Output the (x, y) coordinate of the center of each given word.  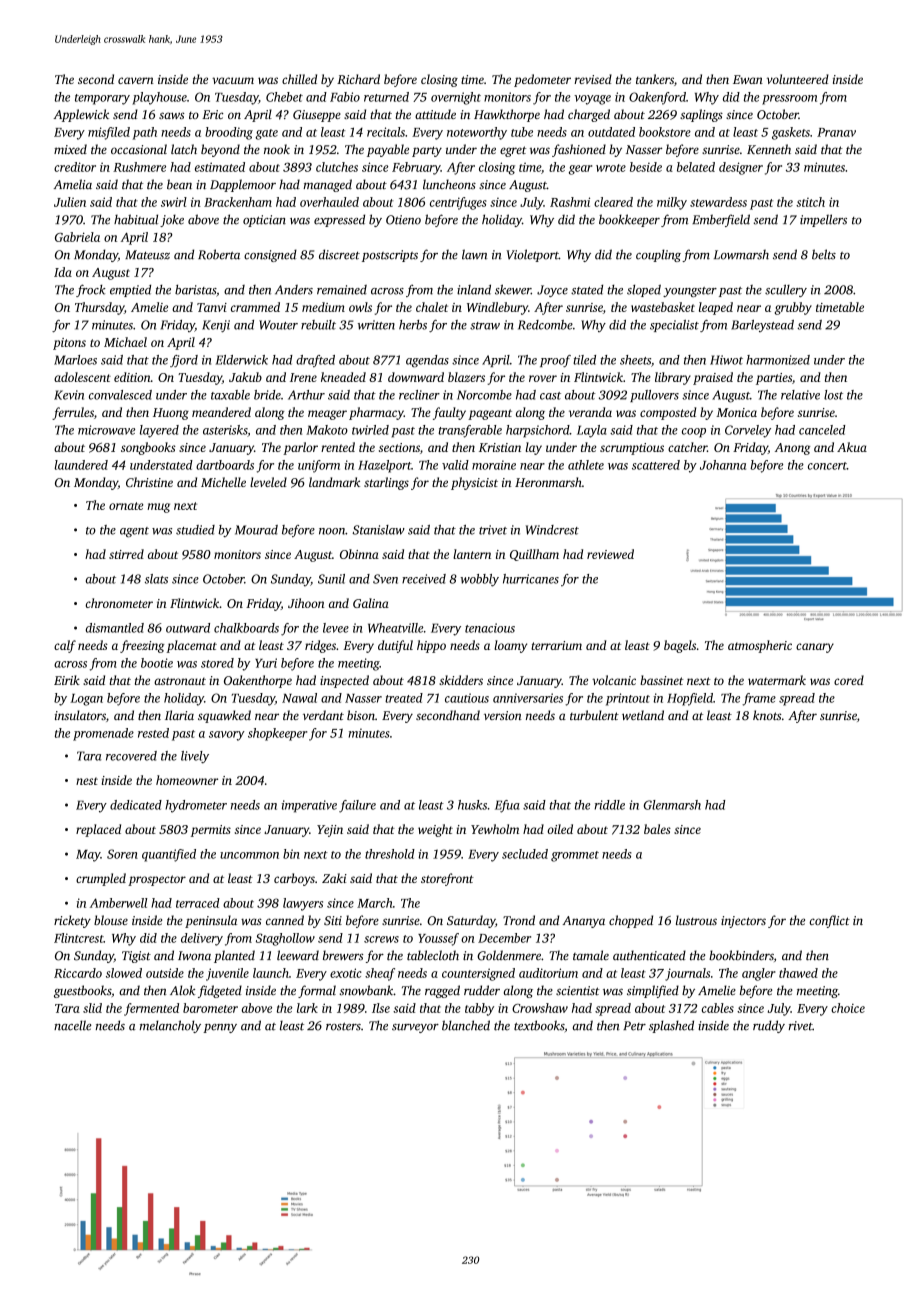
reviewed (610, 554)
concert (827, 466)
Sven (385, 579)
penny (220, 1028)
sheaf (380, 974)
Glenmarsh (672, 805)
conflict (829, 921)
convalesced (120, 395)
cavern (136, 80)
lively (195, 757)
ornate (126, 506)
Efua (507, 806)
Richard (358, 79)
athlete (586, 465)
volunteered (798, 79)
